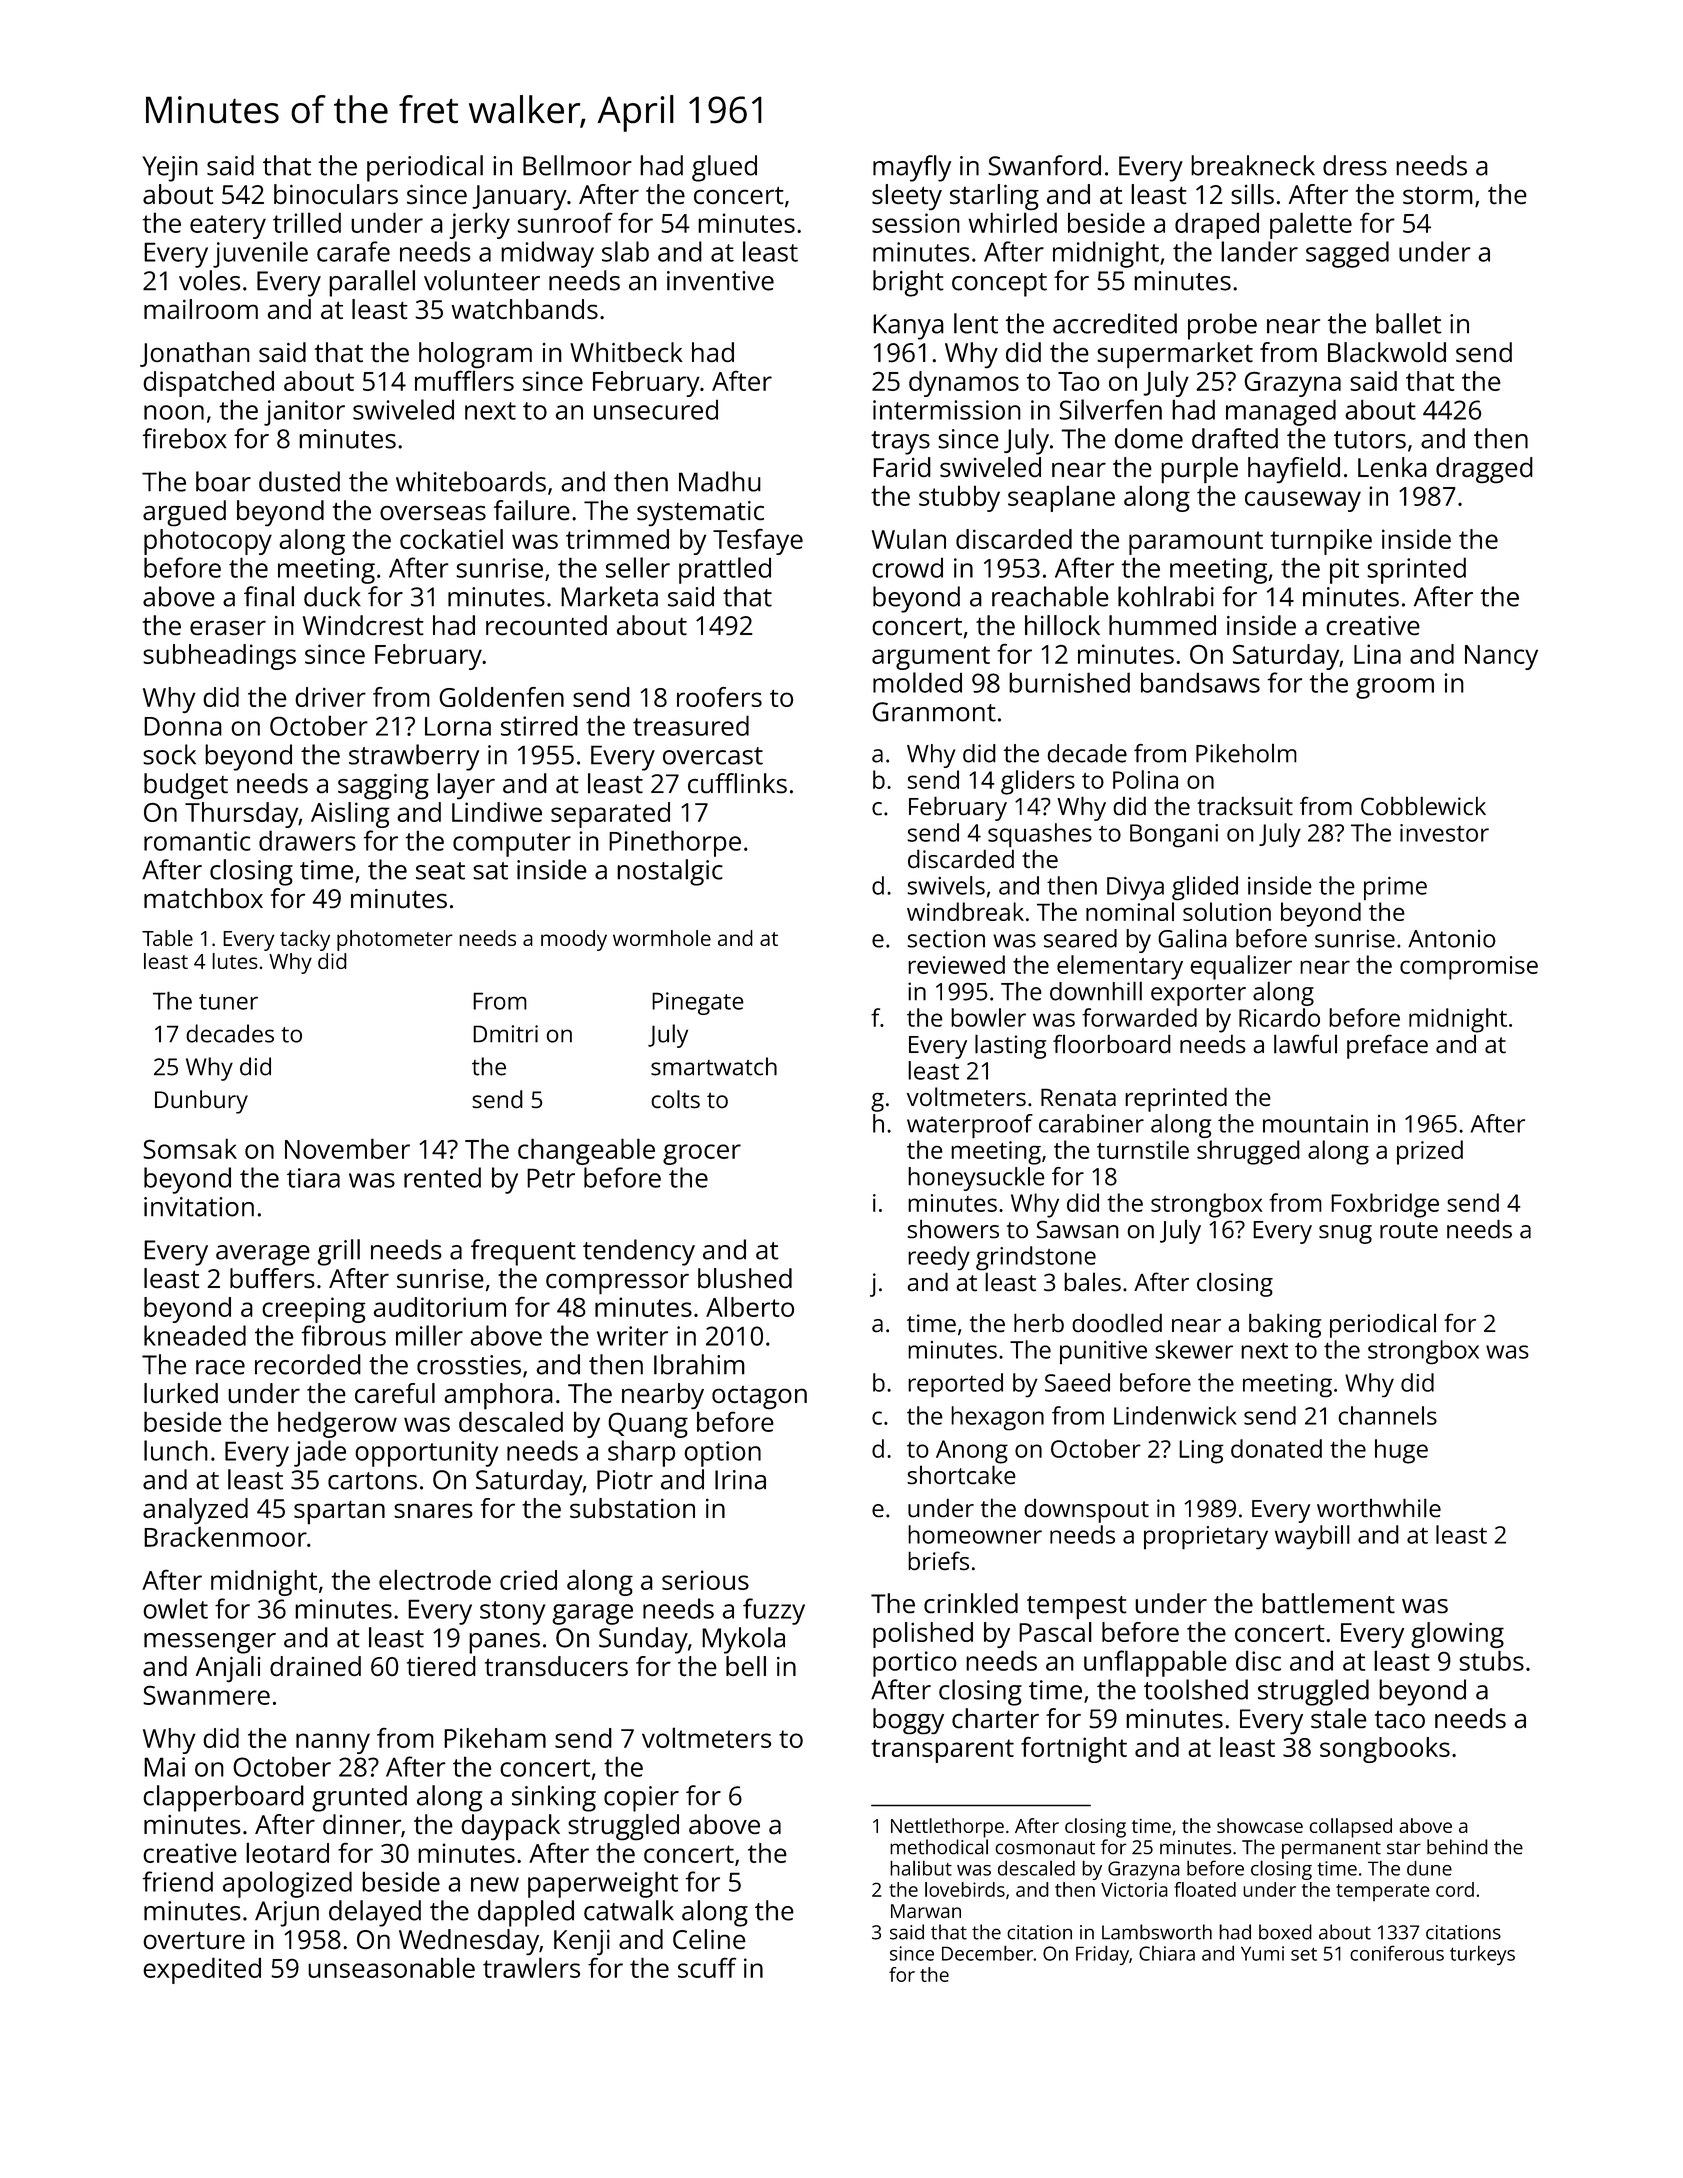 The width and height of the screenshot is (1683, 2178). What do you see at coordinates (203, 898) in the screenshot?
I see `matchbox` at bounding box center [203, 898].
